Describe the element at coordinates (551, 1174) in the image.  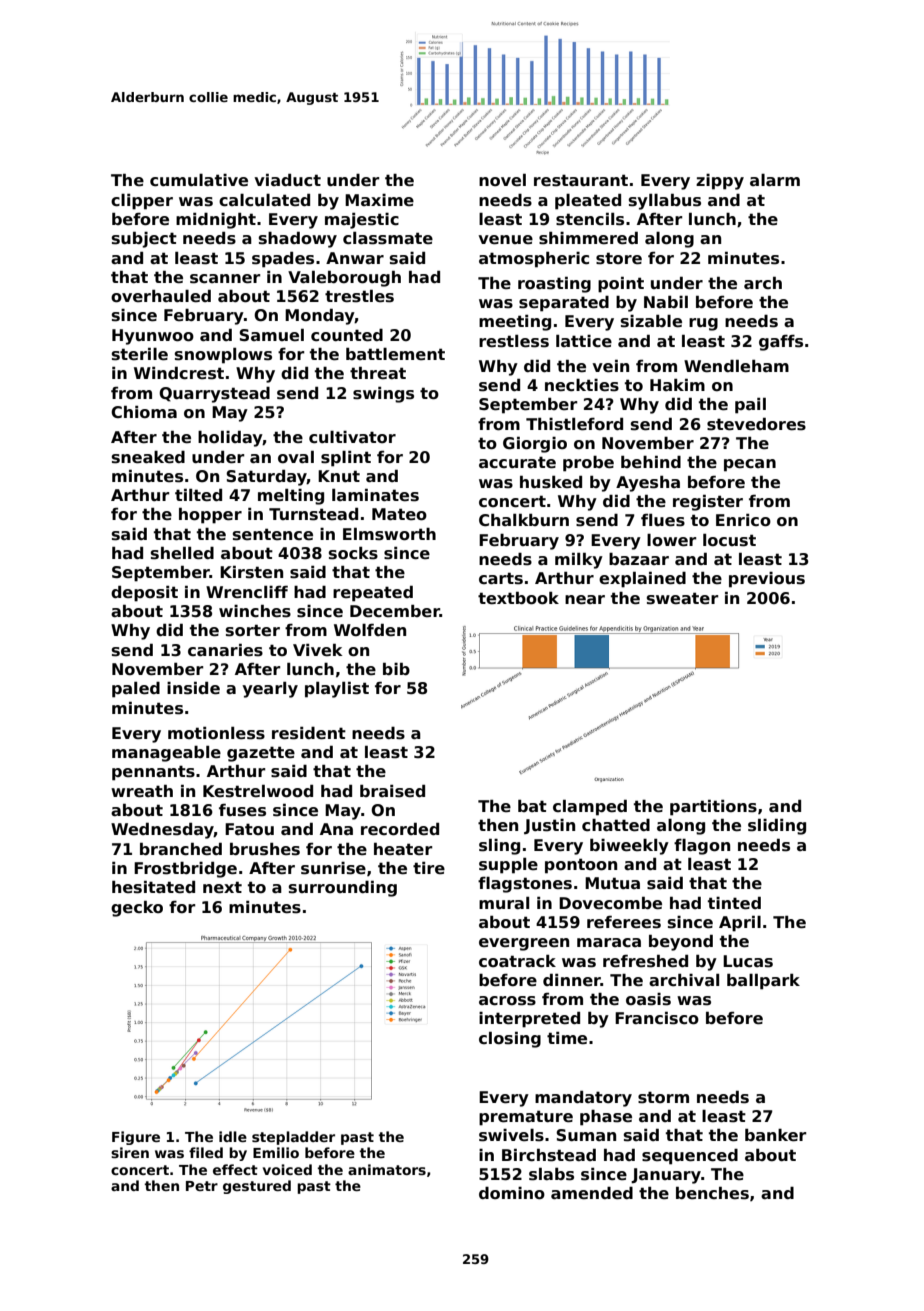
I see `slabs` at that location.
